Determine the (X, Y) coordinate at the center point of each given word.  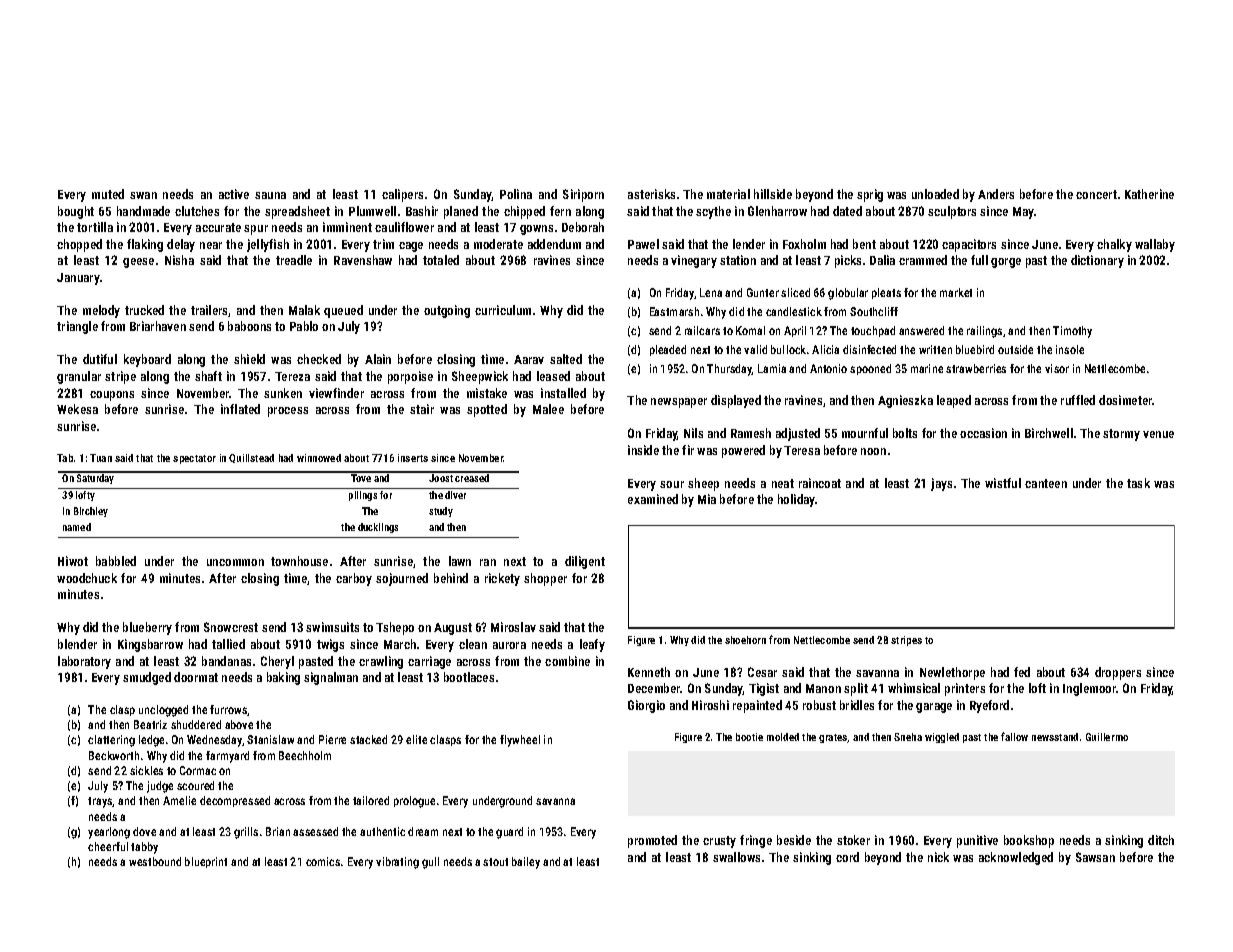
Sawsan (1095, 857)
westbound (155, 861)
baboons (249, 326)
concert (1096, 194)
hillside (773, 194)
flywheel (520, 741)
